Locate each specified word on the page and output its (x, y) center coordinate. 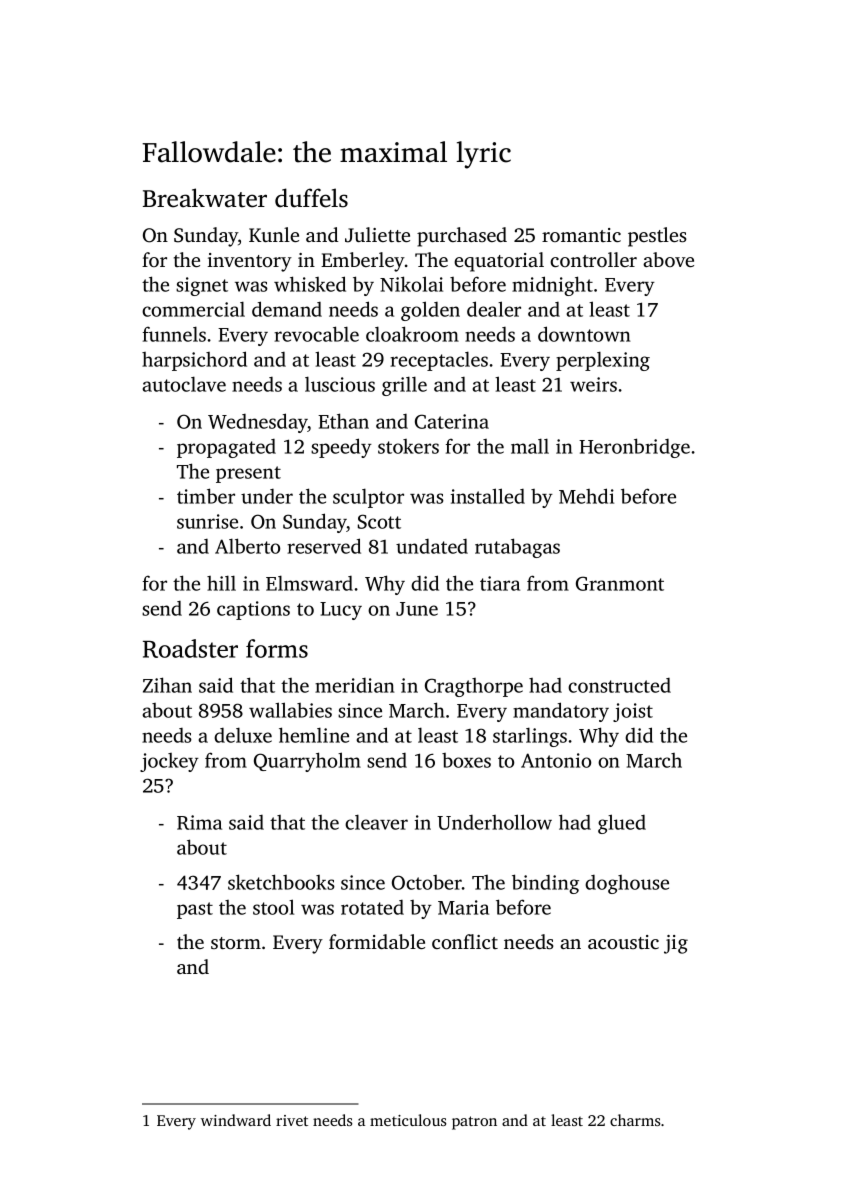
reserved (324, 546)
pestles (657, 237)
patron (474, 1123)
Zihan (167, 685)
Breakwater (205, 198)
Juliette (377, 235)
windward (236, 1120)
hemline (314, 735)
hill (221, 583)
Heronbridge (634, 448)
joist (633, 712)
